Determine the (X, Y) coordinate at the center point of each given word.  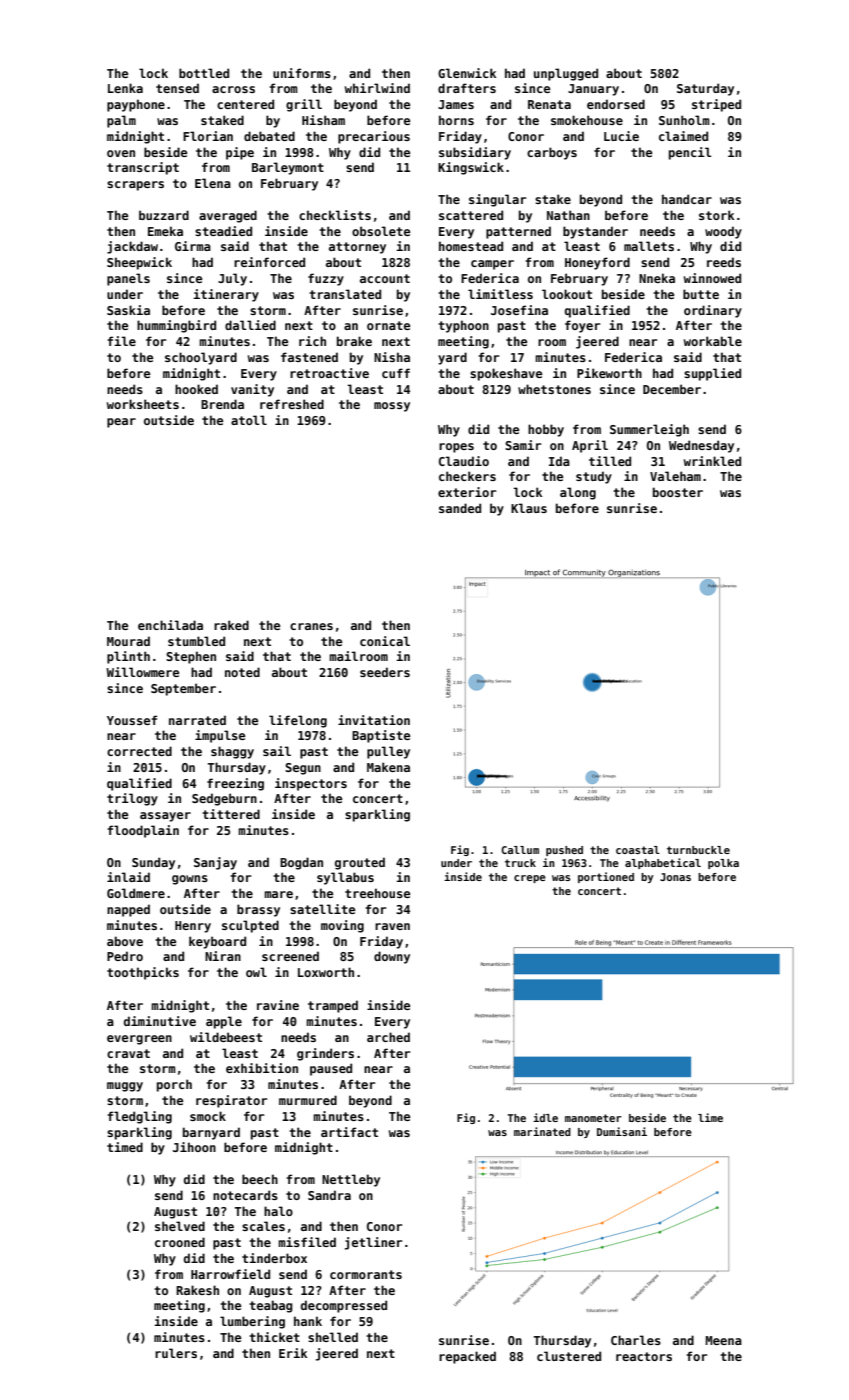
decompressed (344, 1306)
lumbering (252, 1322)
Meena (723, 1340)
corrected (139, 751)
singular (497, 200)
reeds (724, 262)
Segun (303, 769)
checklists (335, 215)
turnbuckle (698, 850)
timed (125, 1147)
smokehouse (587, 120)
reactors (644, 1356)
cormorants (366, 1274)
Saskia (128, 310)
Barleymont (288, 168)
